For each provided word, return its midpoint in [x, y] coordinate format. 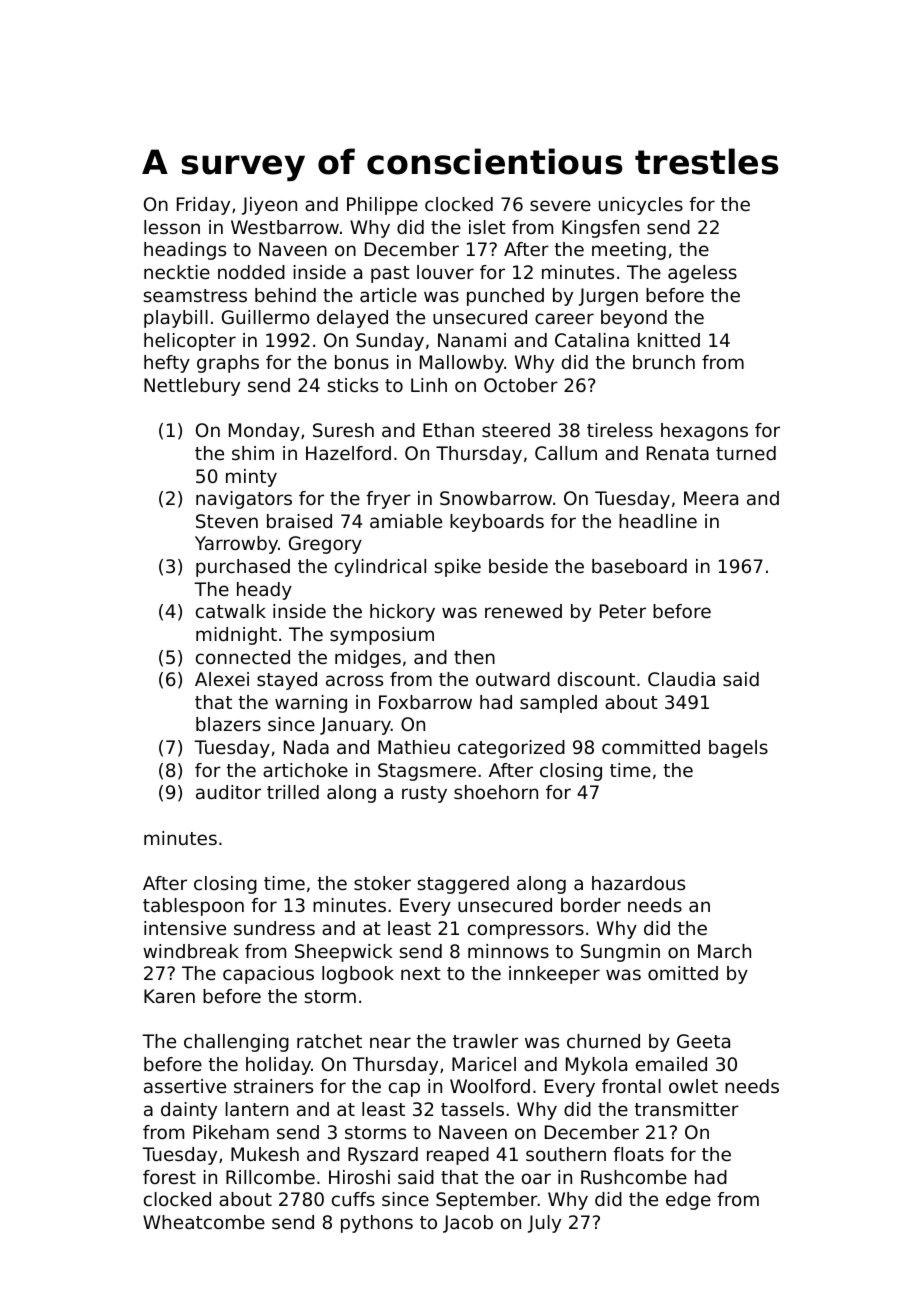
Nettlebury [192, 387]
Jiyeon [269, 206]
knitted [669, 340]
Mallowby [462, 364]
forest [169, 1177]
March [724, 951]
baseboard [639, 566]
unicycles [641, 206]
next [421, 973]
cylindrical [380, 568]
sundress [274, 928]
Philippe [382, 206]
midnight [236, 636]
